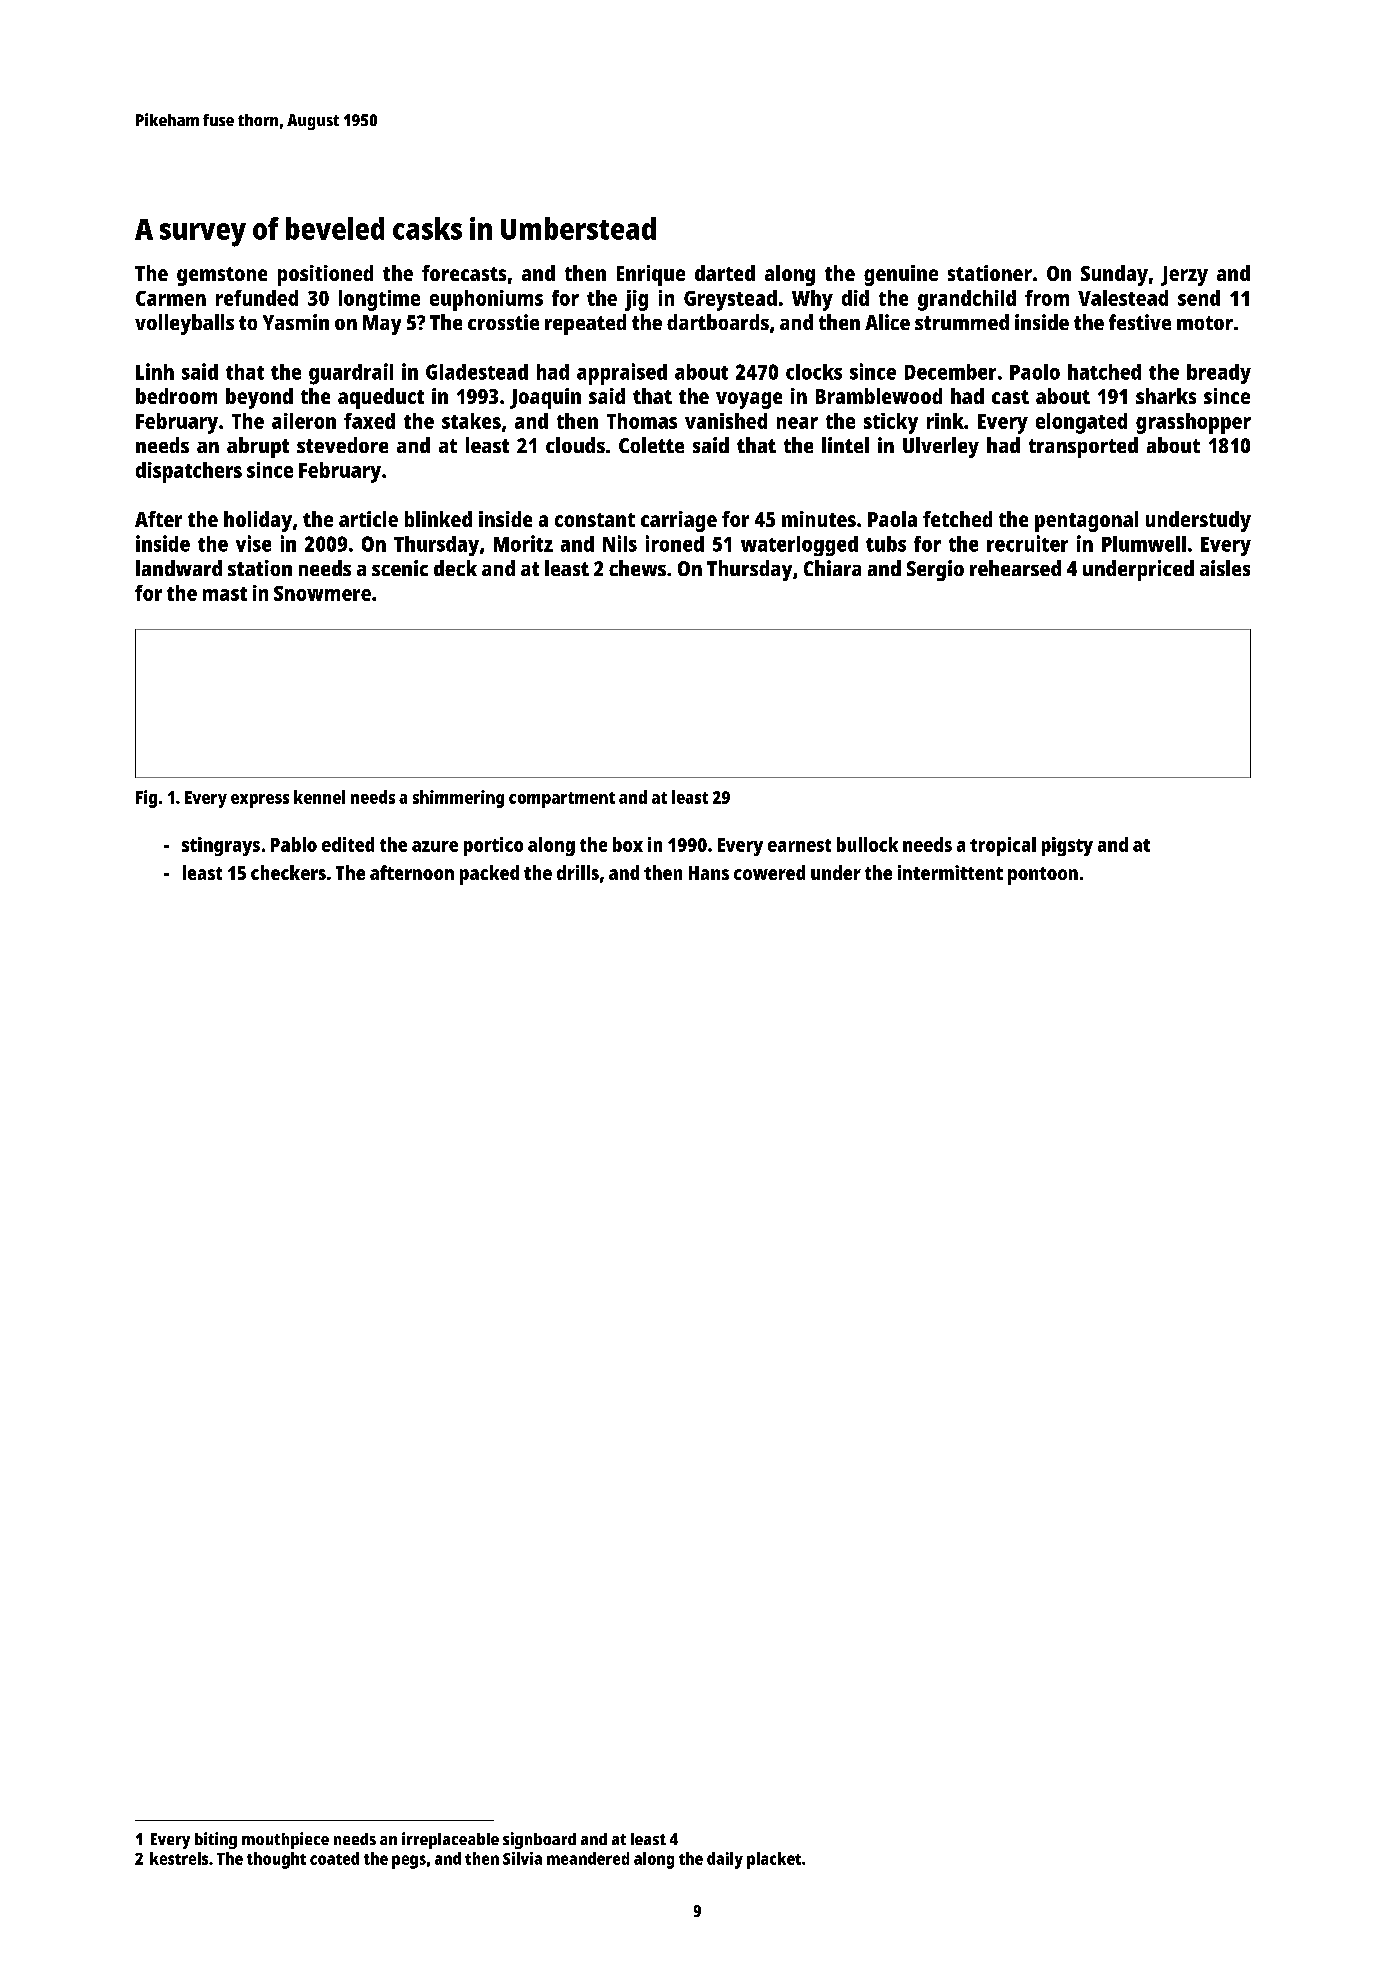  What do you see at coordinates (455, 568) in the page?
I see `deck` at bounding box center [455, 568].
